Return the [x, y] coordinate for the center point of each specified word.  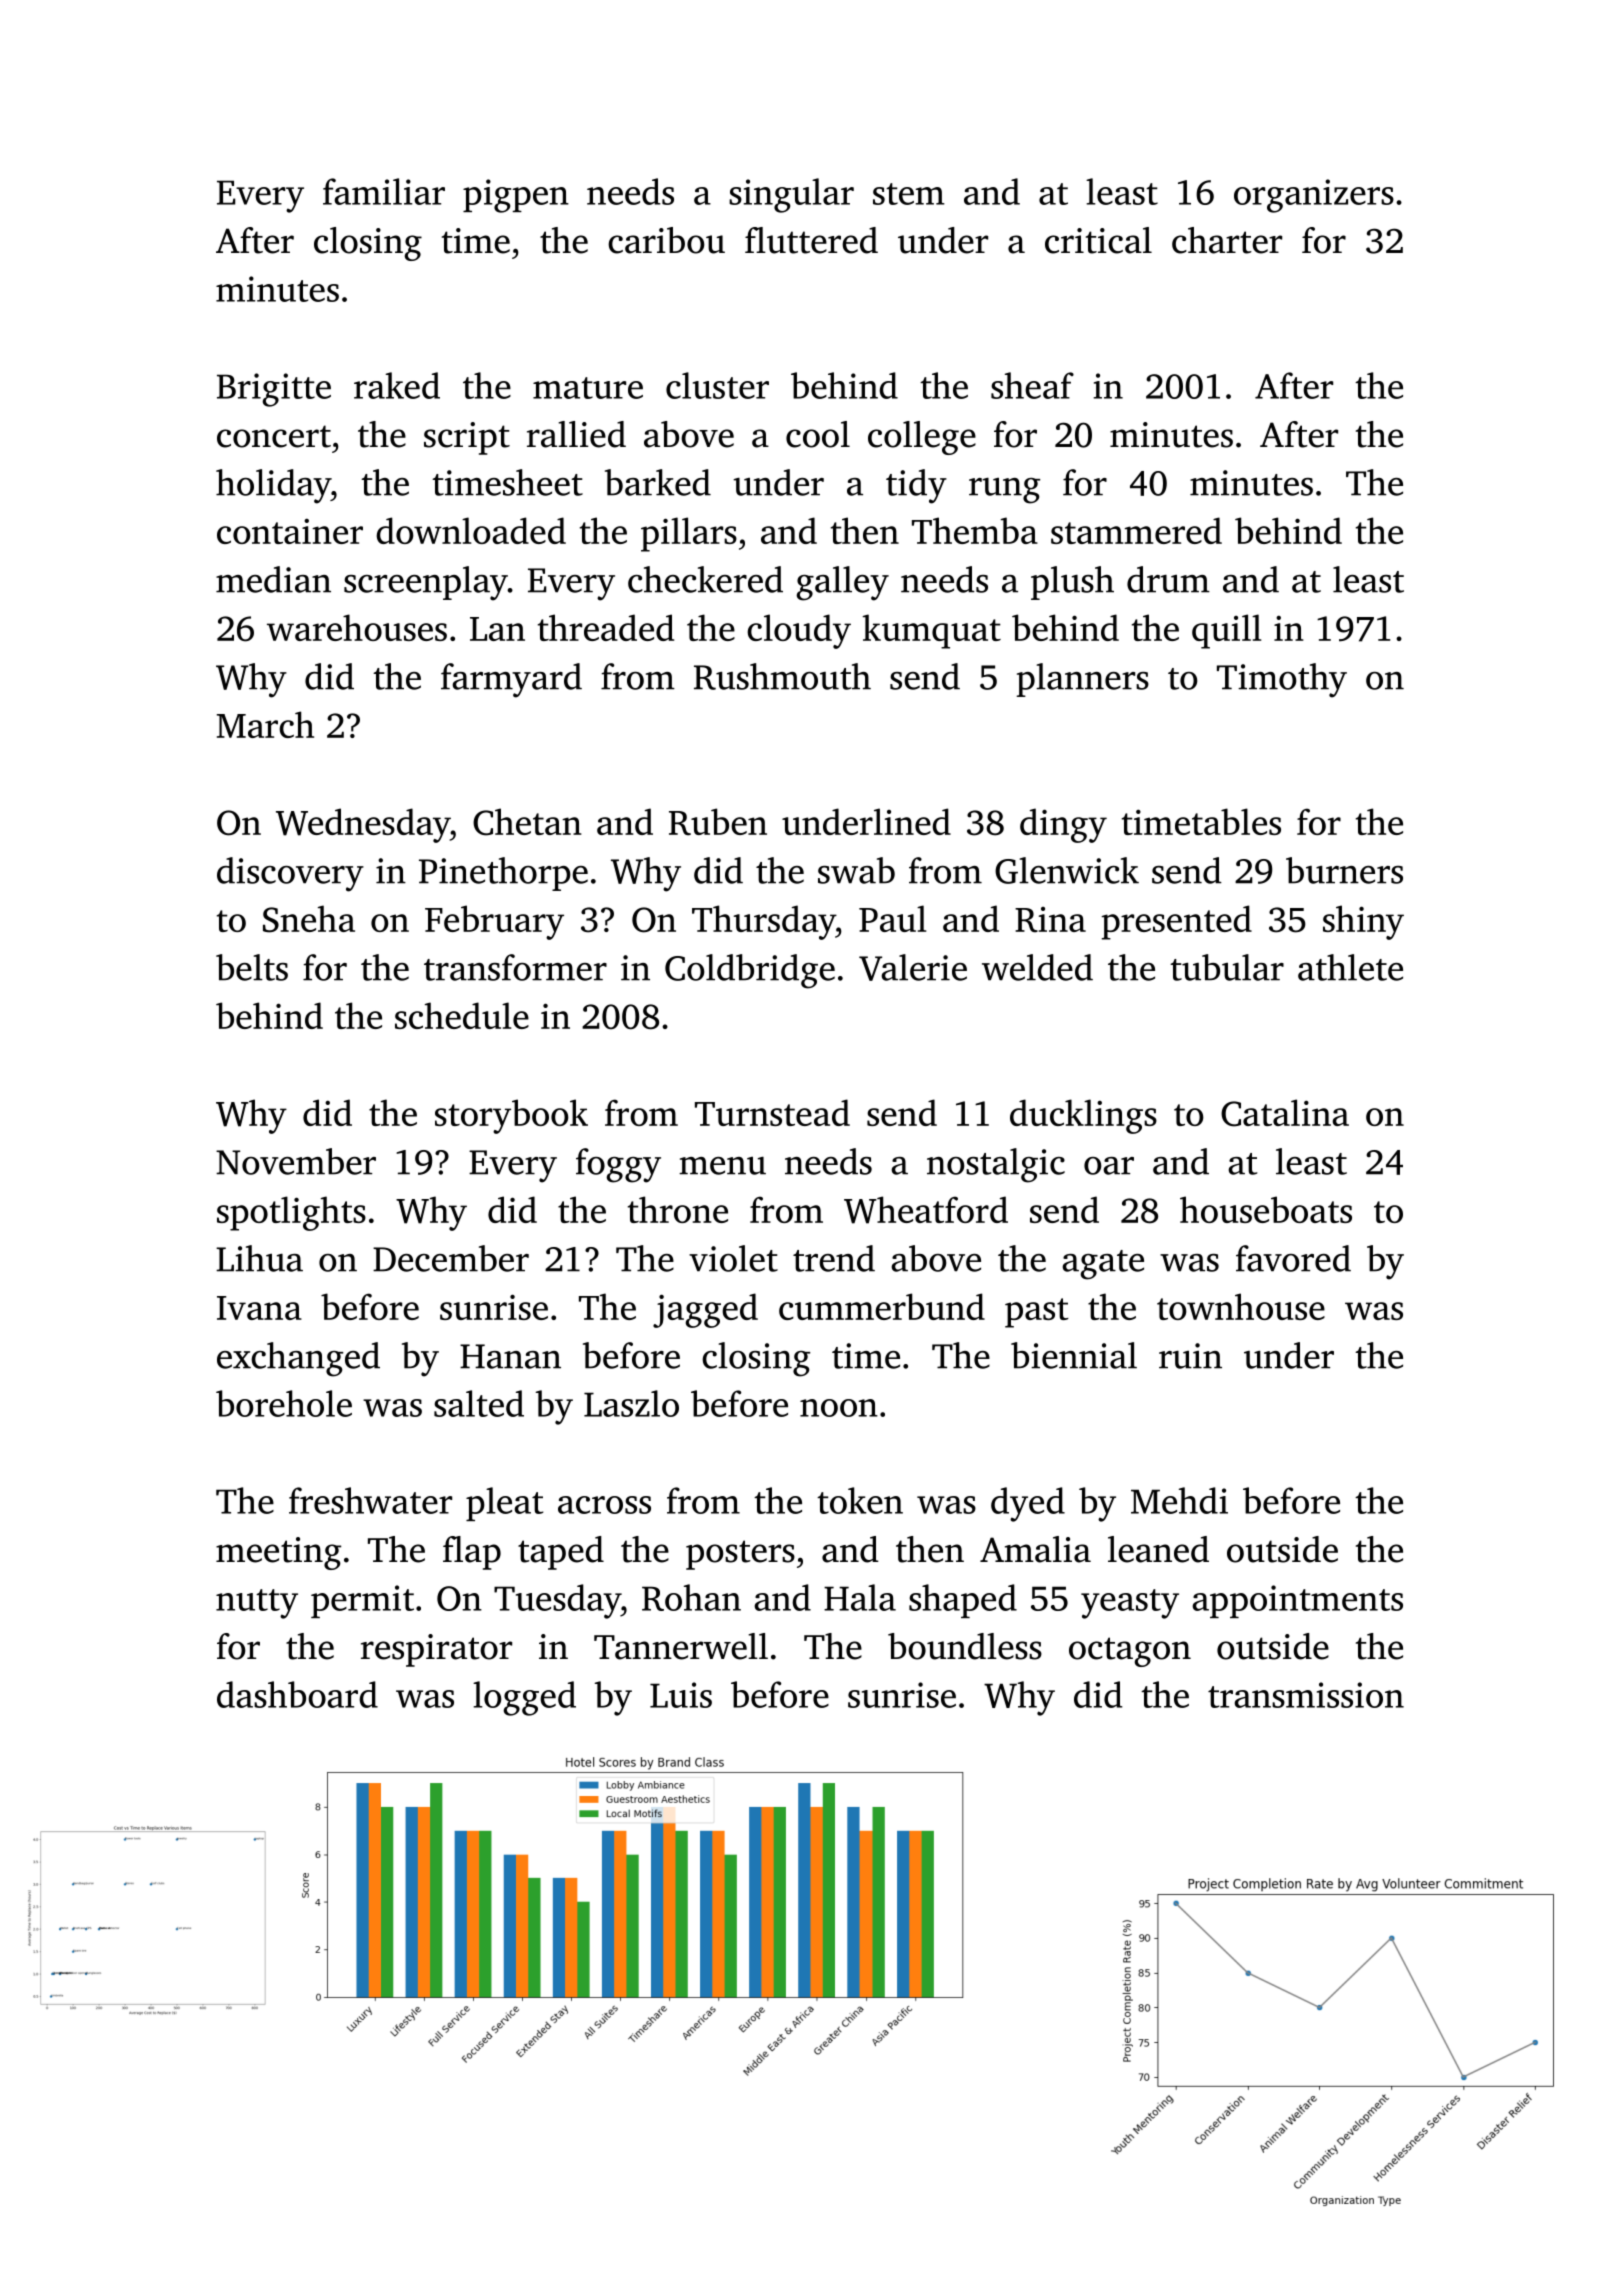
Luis [681, 1695]
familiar [384, 191]
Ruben [718, 822]
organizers [1314, 196]
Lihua [259, 1258]
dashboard [297, 1694]
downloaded [471, 530]
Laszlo [631, 1403]
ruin [1190, 1356]
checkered [705, 579]
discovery [290, 874]
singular [791, 195]
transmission [1306, 1695]
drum [1168, 579]
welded [1037, 967]
